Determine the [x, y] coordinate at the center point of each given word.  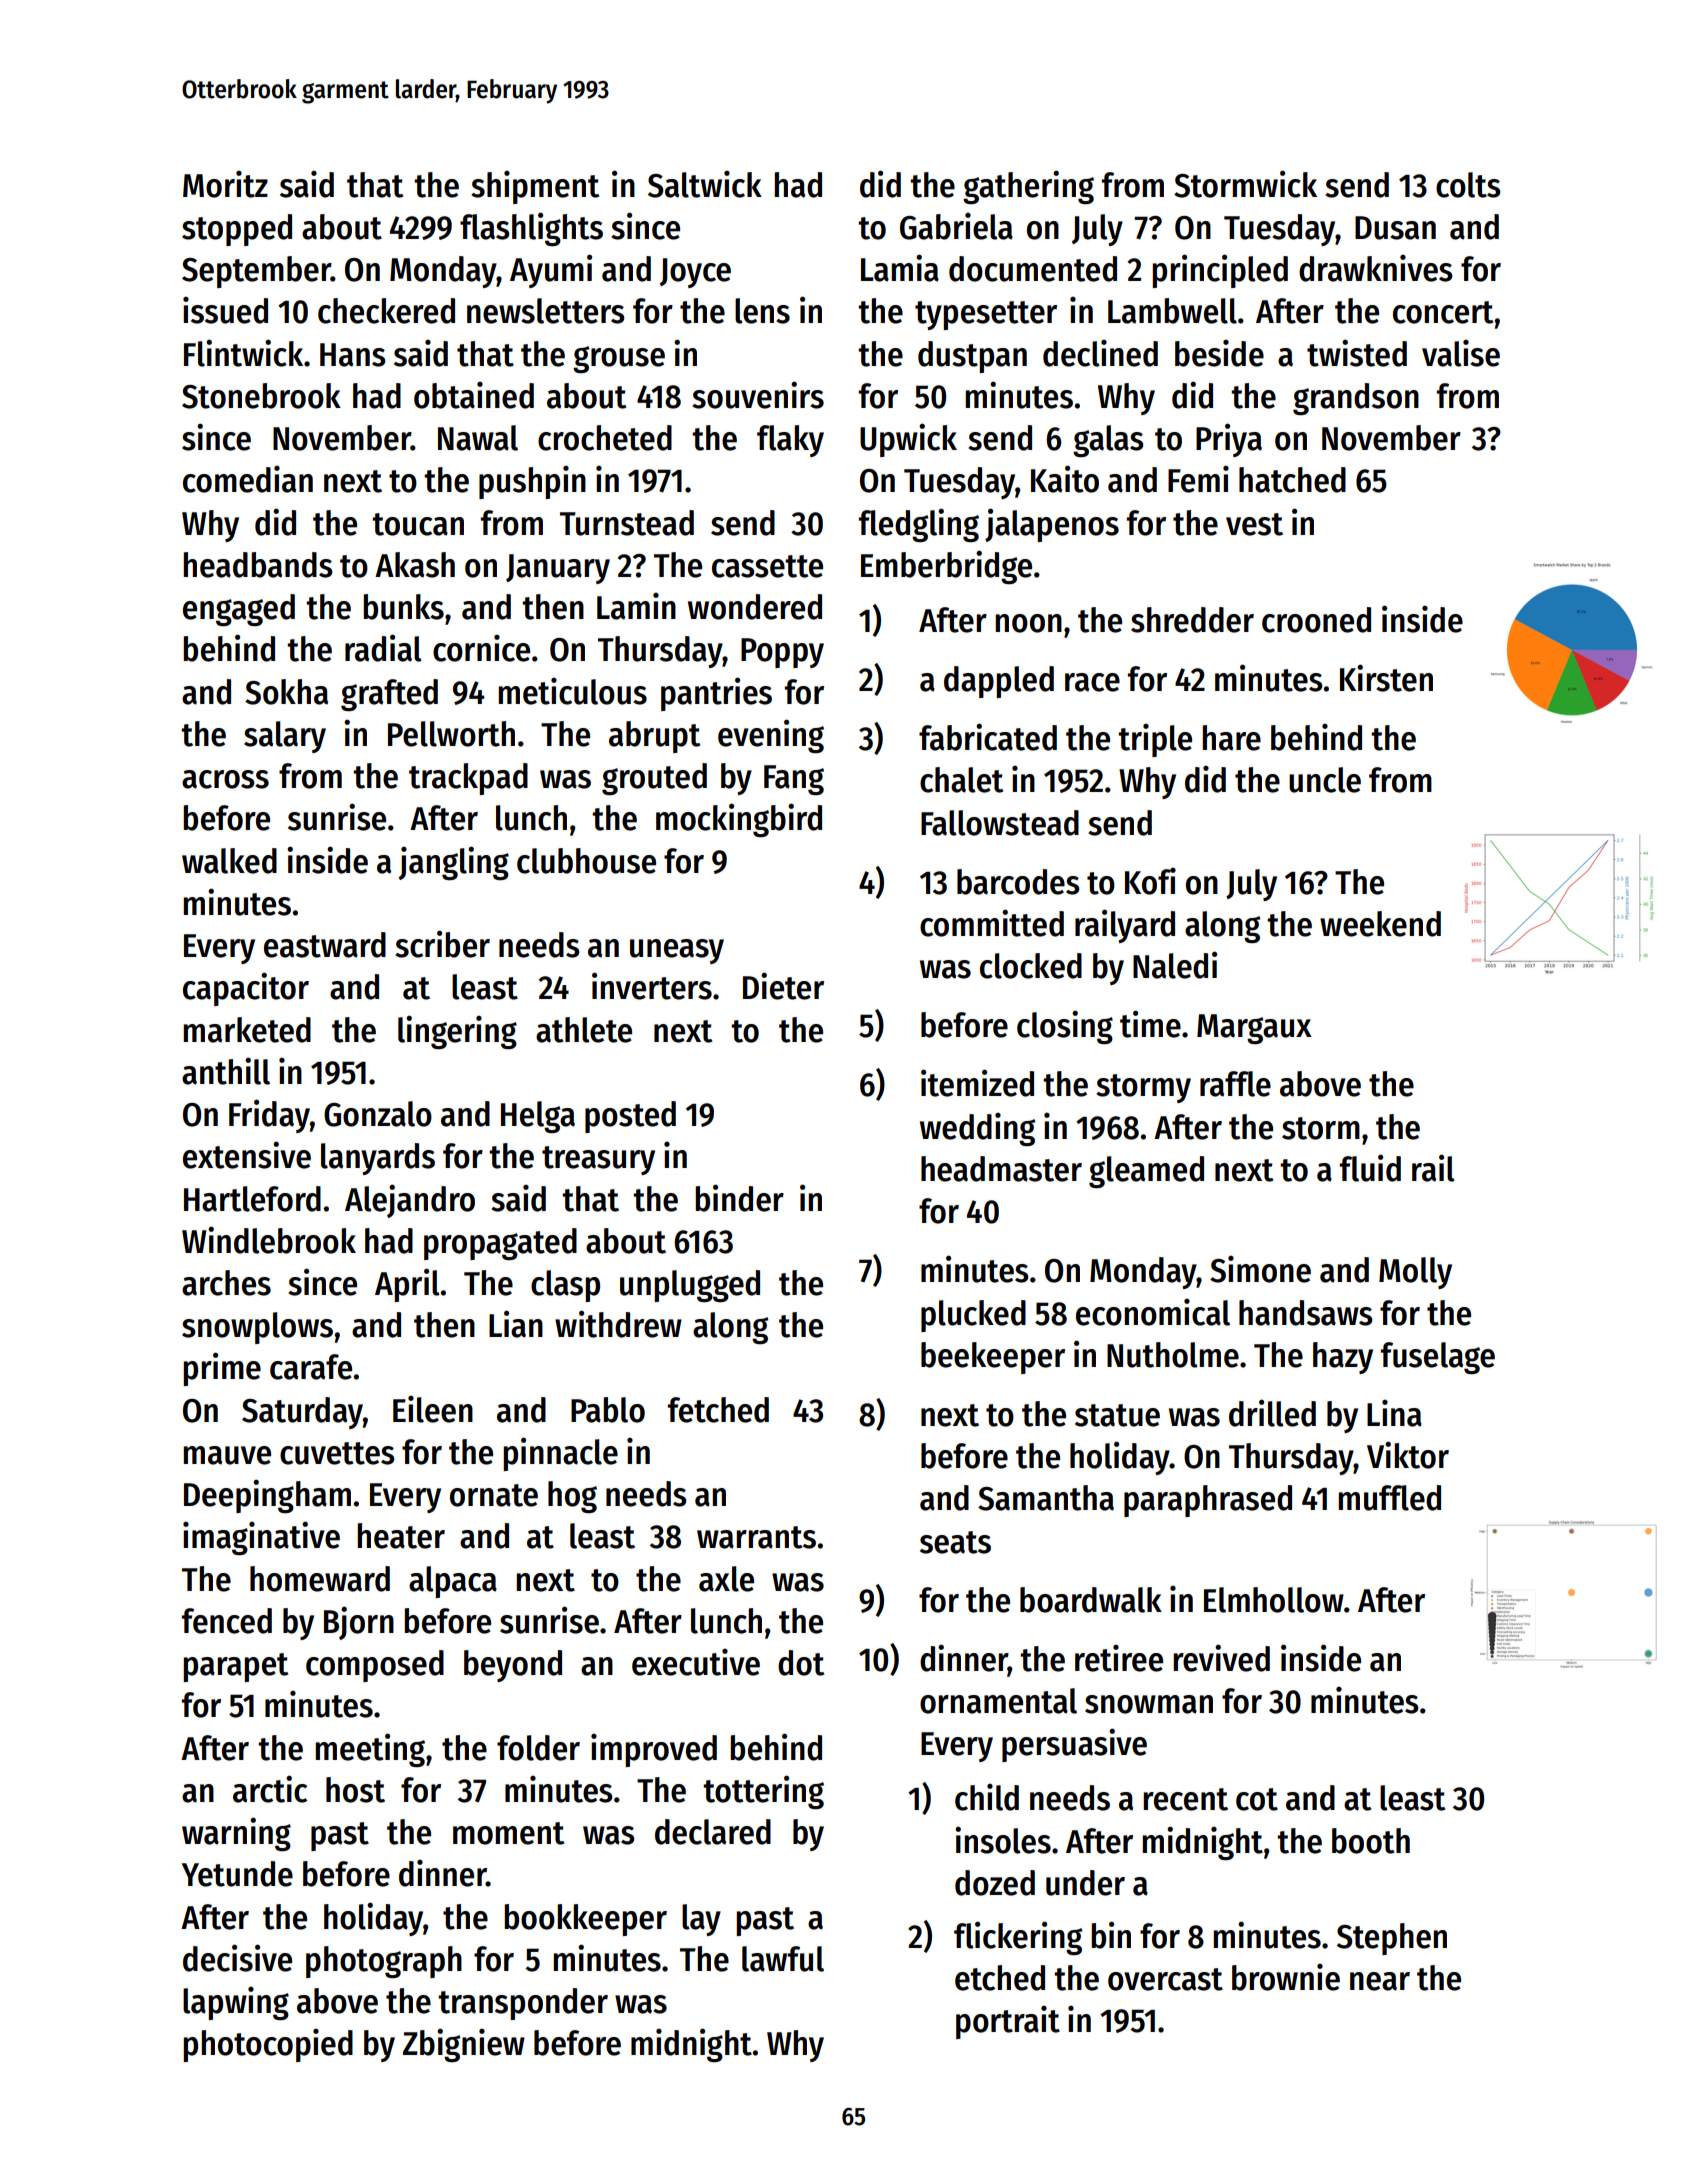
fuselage [1438, 1358]
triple [1155, 740]
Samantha [1046, 1498]
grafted [389, 695]
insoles [1003, 1840]
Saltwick [705, 184]
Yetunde [237, 1874]
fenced [227, 1621]
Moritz [225, 184]
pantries [716, 694]
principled [1220, 271]
